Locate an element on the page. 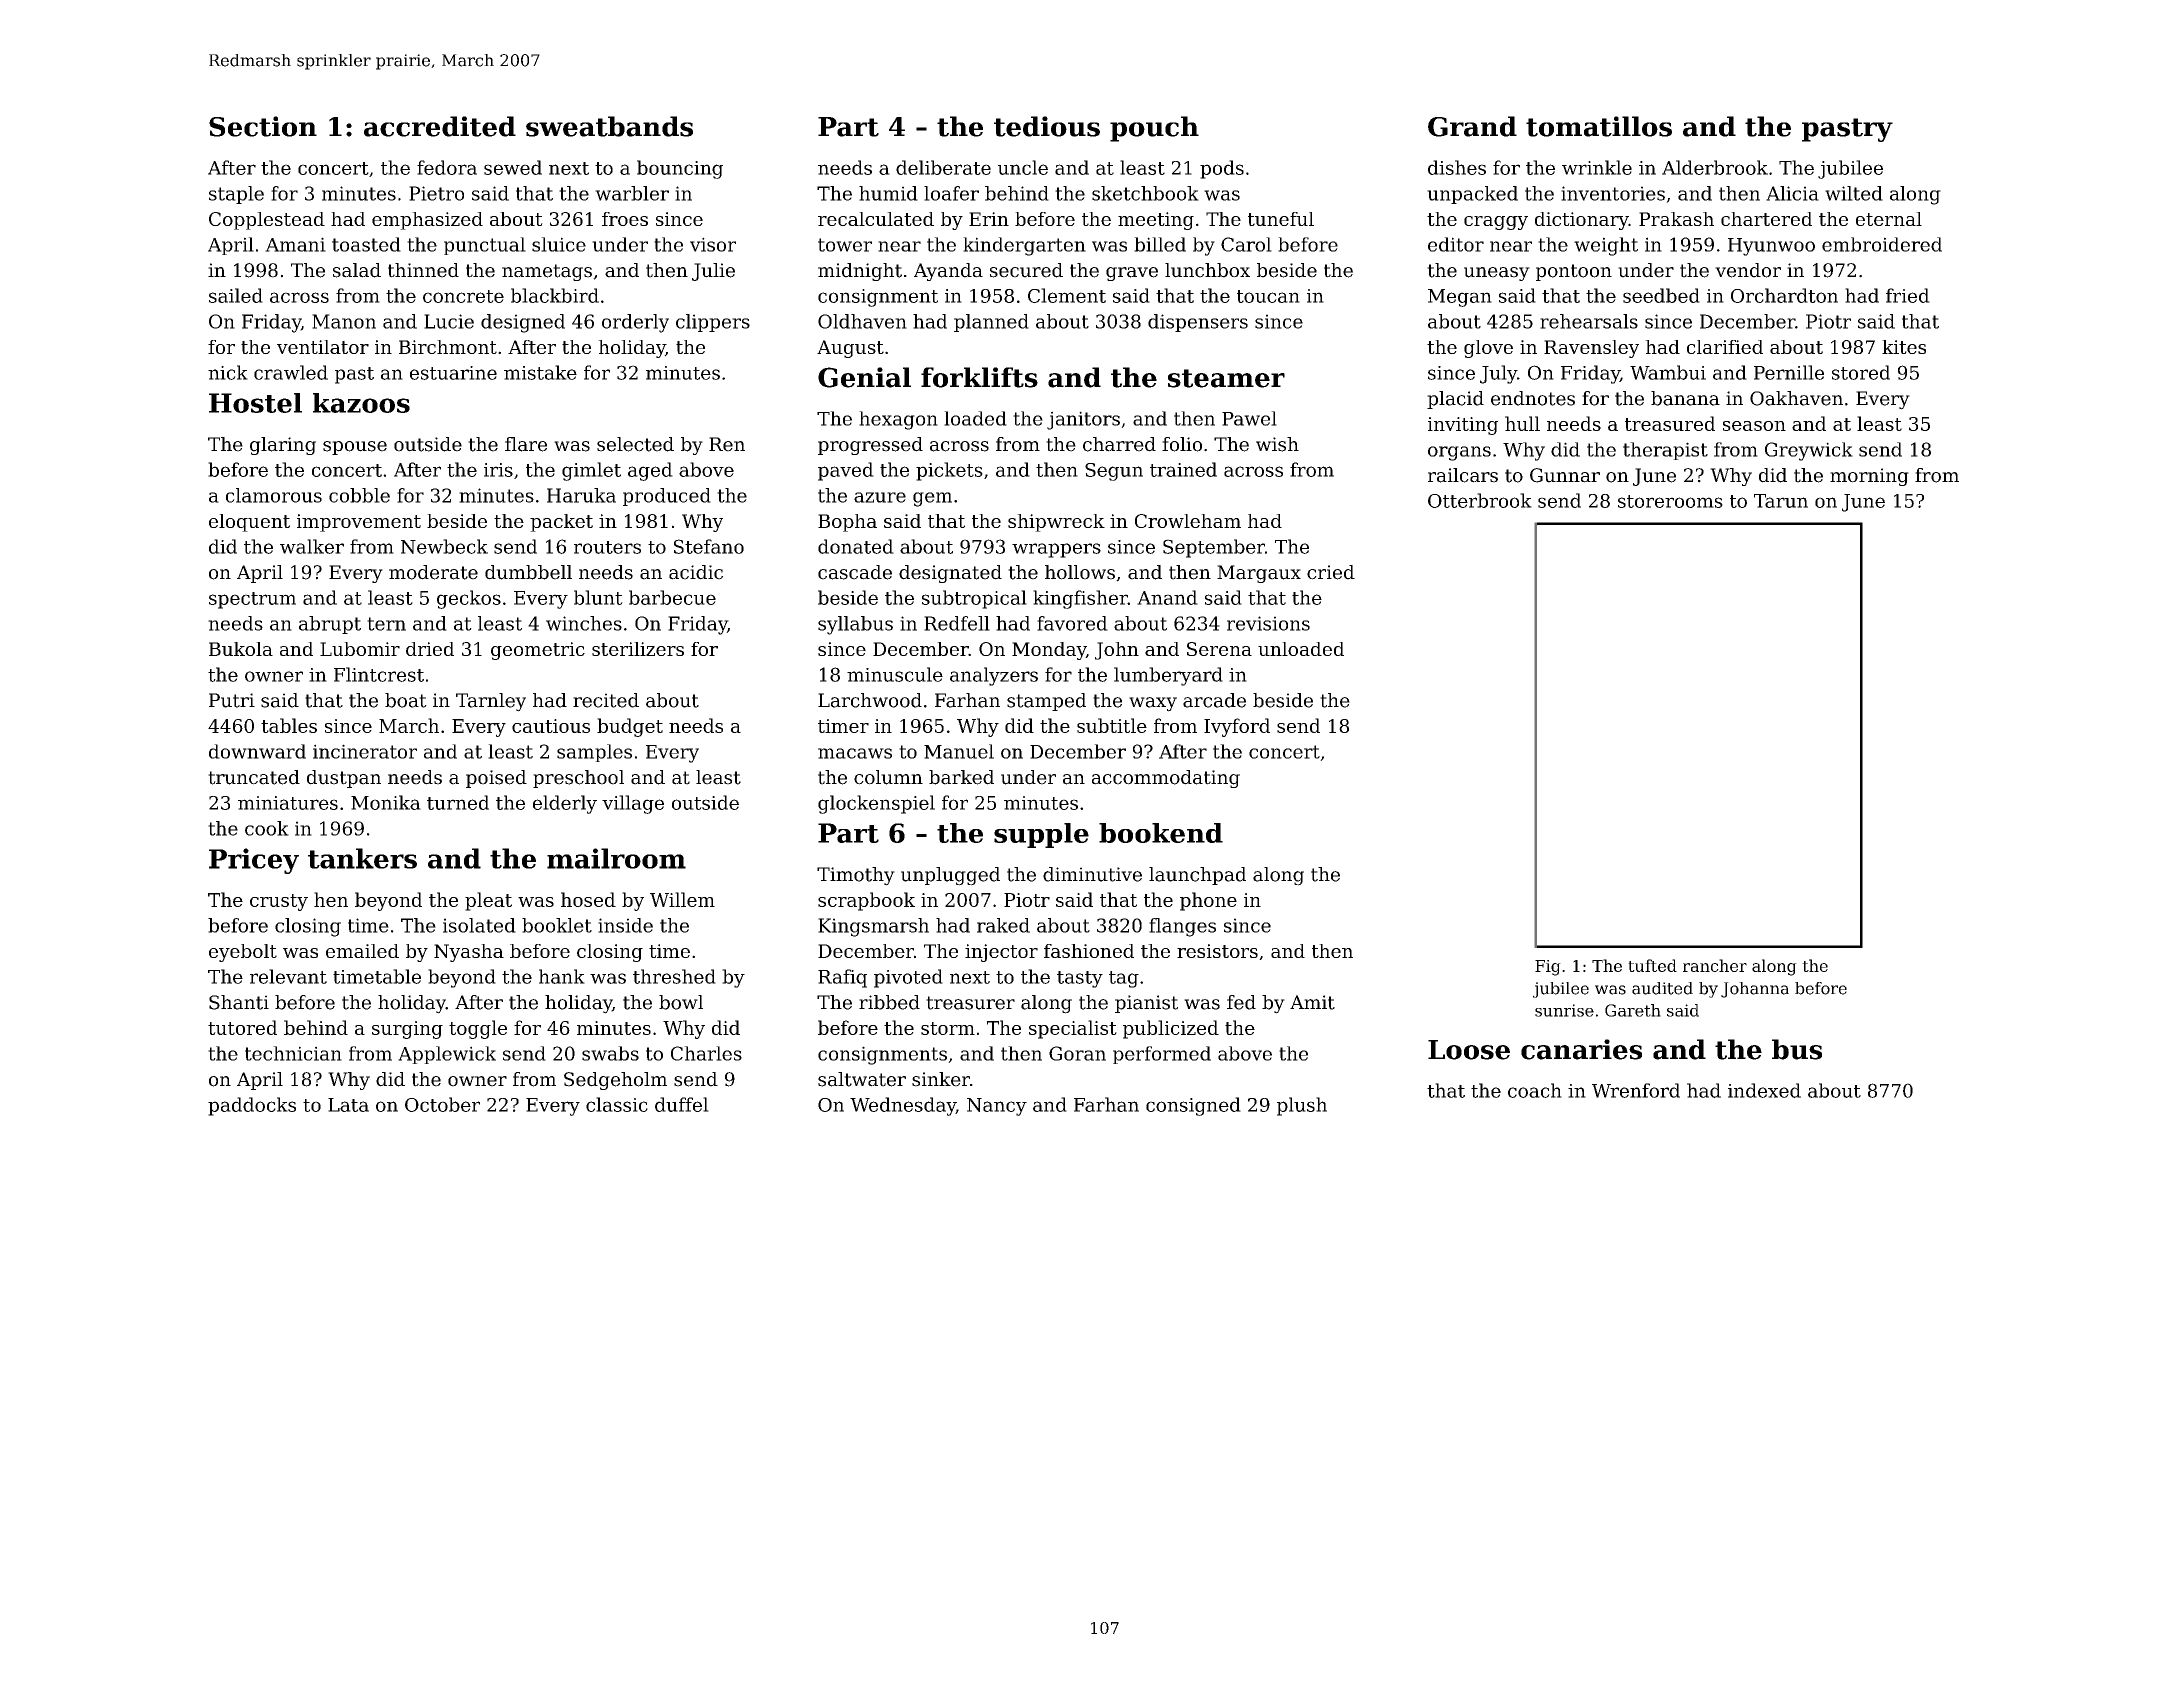 The image size is (2178, 1683). sailed is located at coordinates (236, 295).
